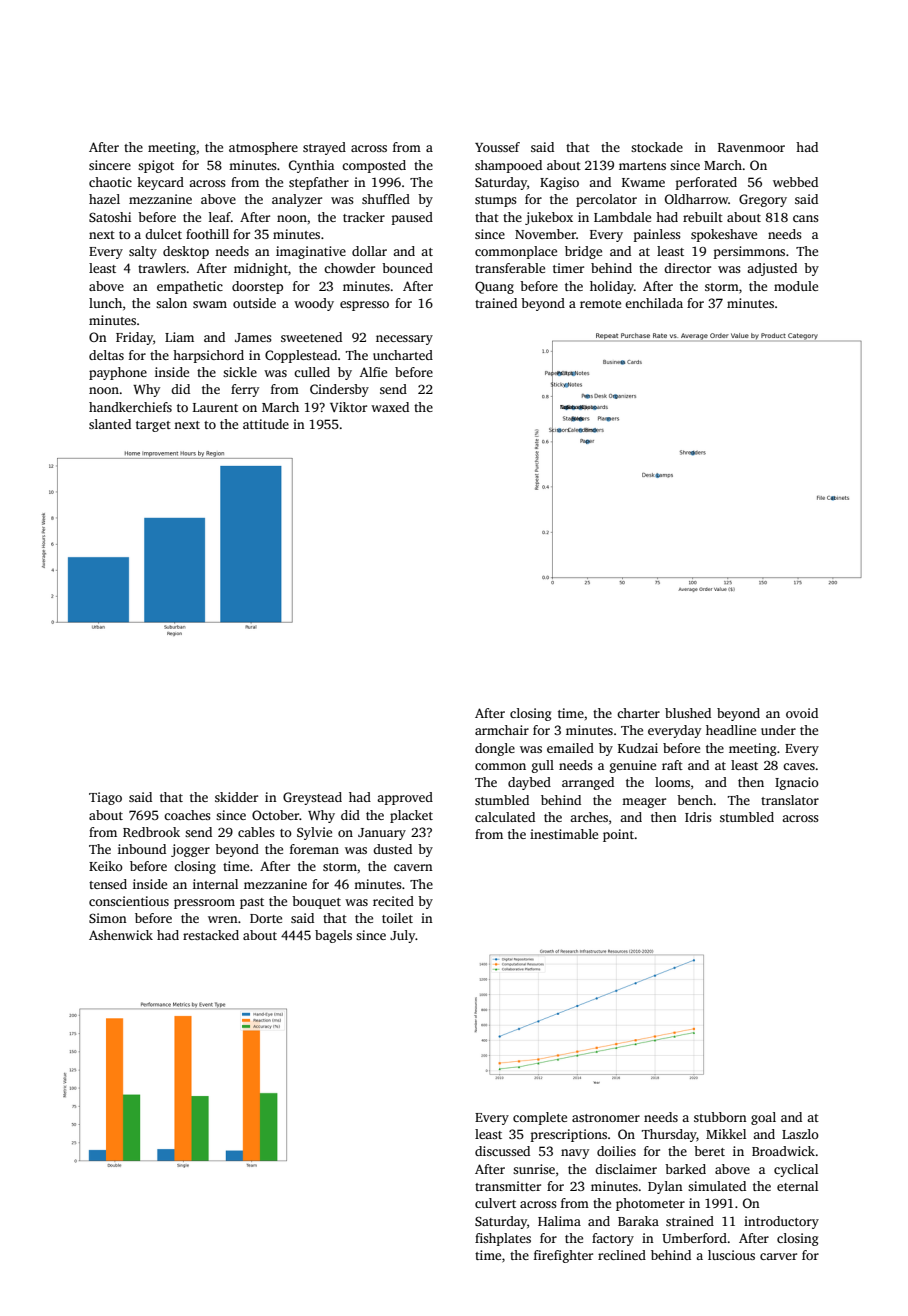  I want to click on module, so click(796, 286).
